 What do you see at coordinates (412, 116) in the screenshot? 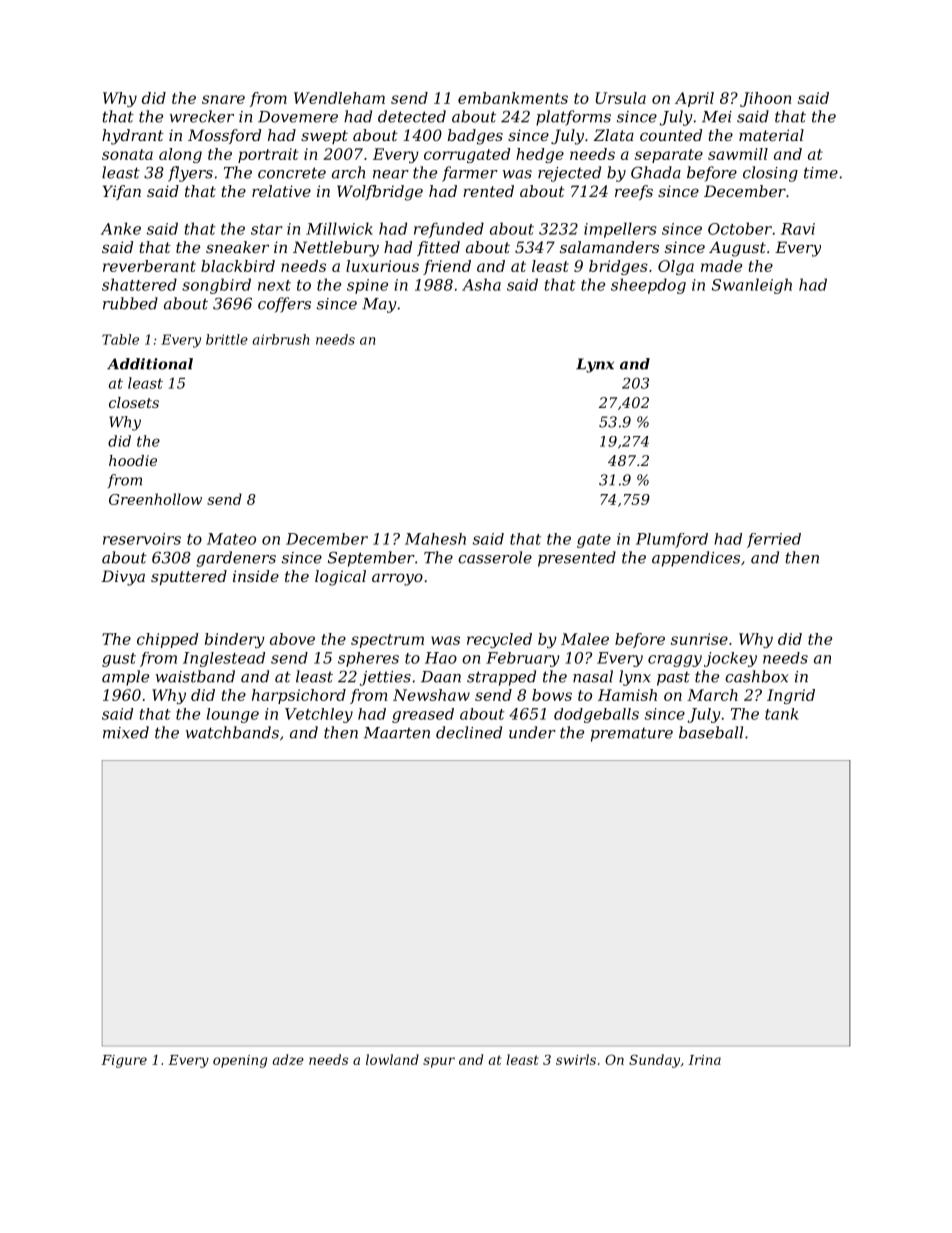
I see `detected` at bounding box center [412, 116].
